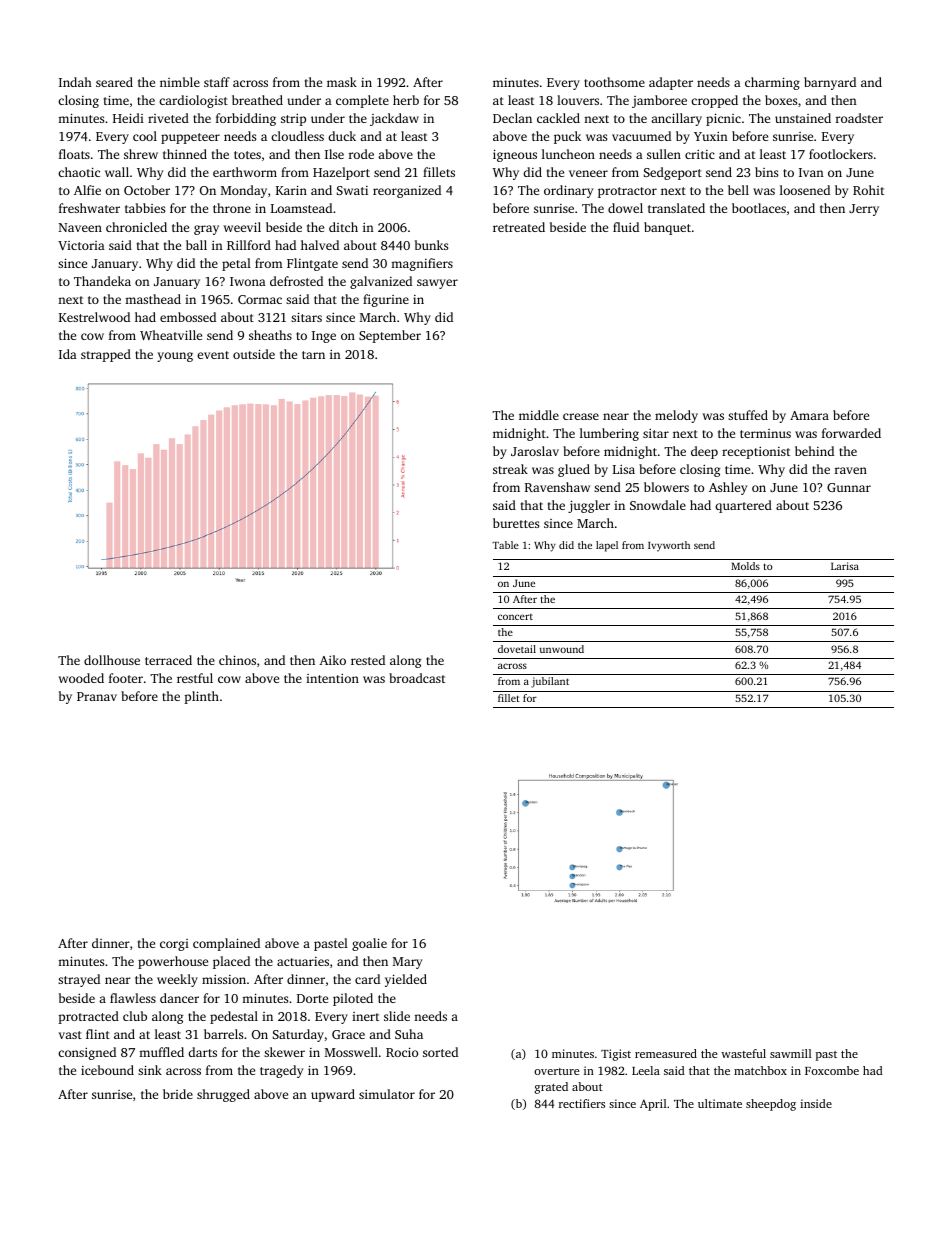  What do you see at coordinates (714, 101) in the screenshot?
I see `cropped` at bounding box center [714, 101].
